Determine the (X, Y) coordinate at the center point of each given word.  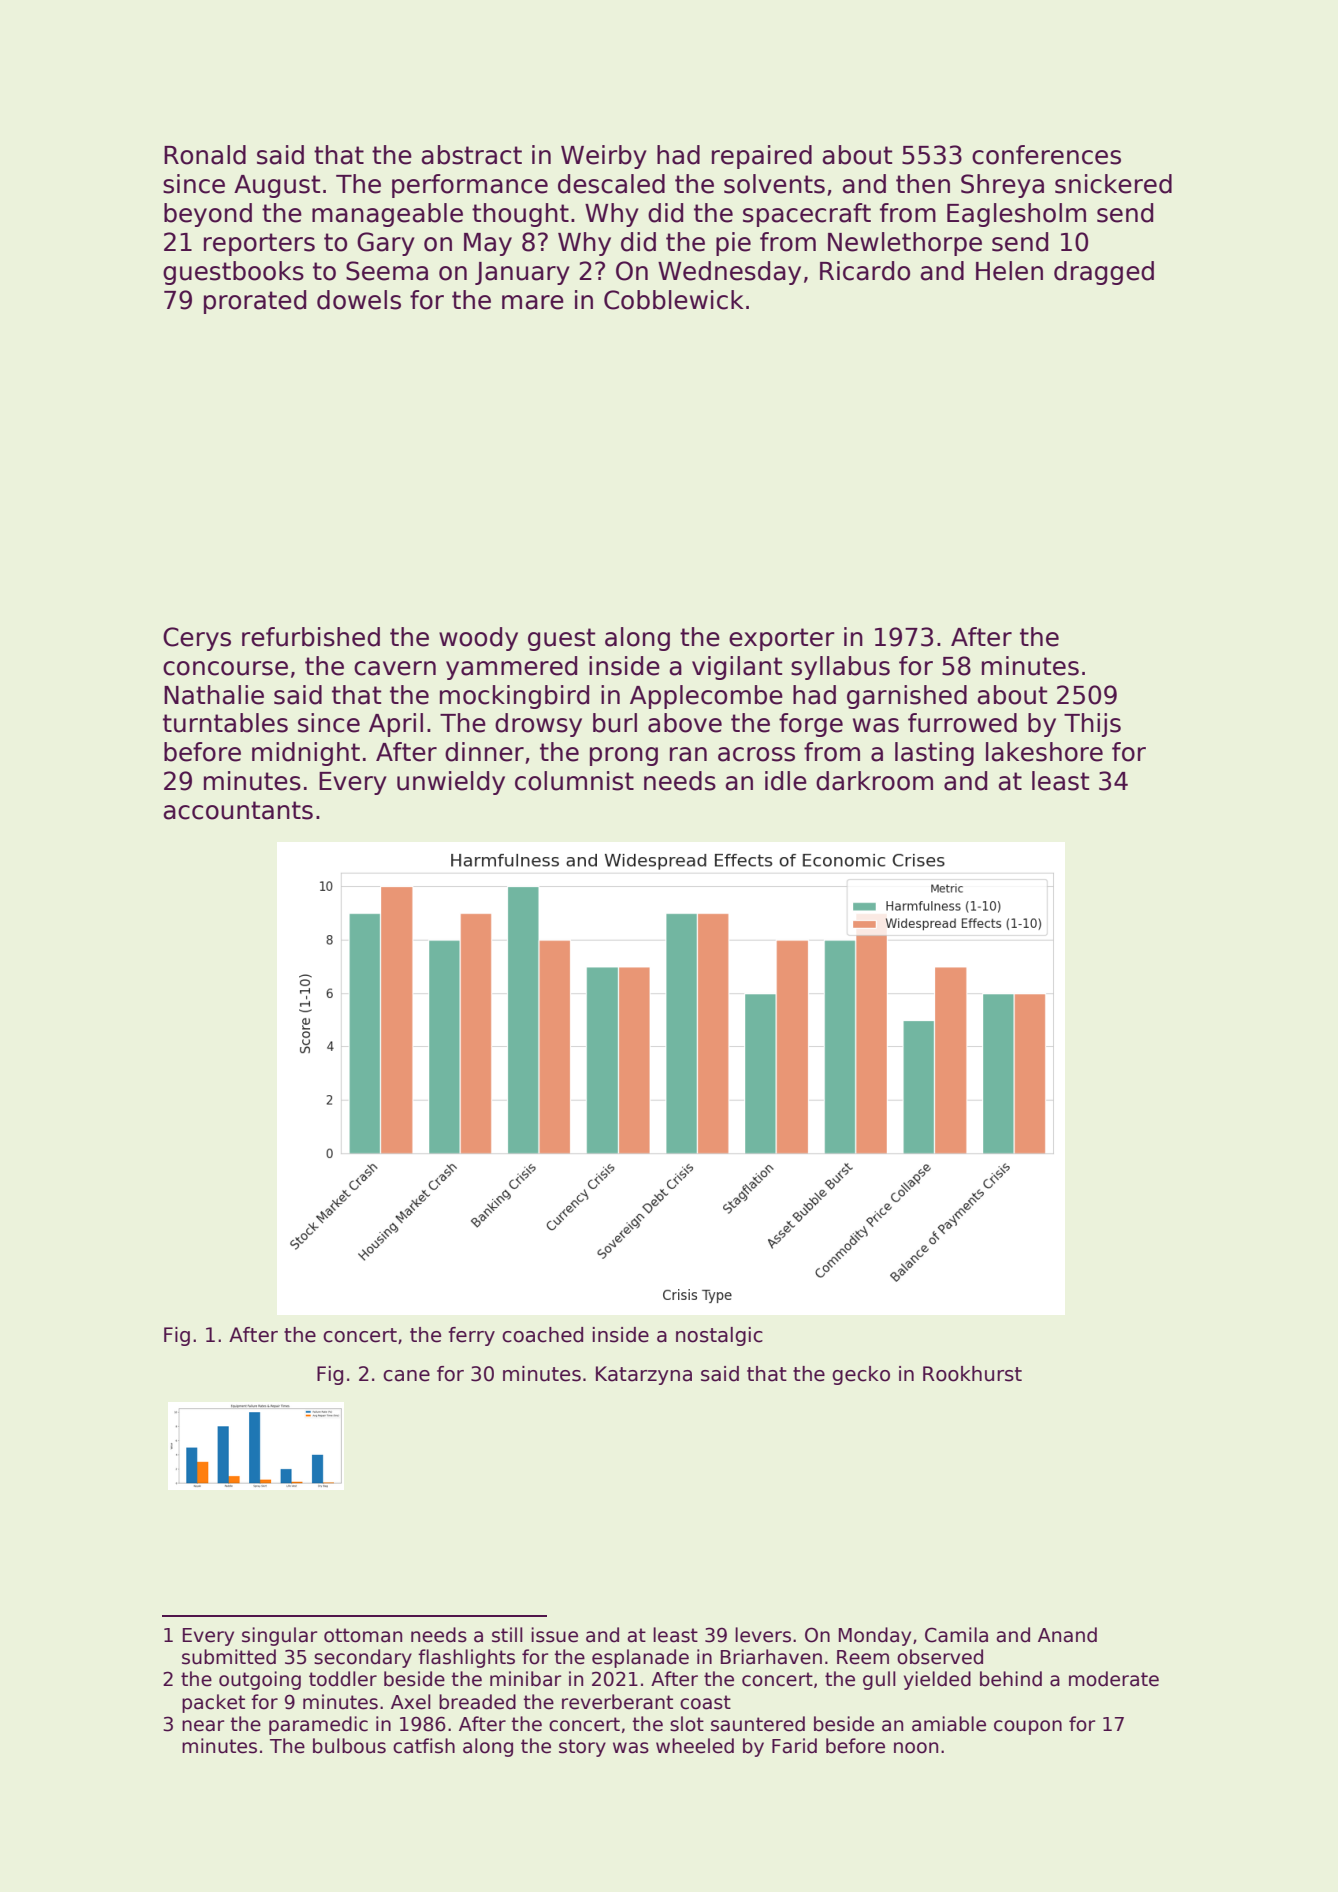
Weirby (604, 157)
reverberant (617, 1702)
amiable (949, 1724)
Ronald (205, 155)
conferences (1046, 155)
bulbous (349, 1746)
